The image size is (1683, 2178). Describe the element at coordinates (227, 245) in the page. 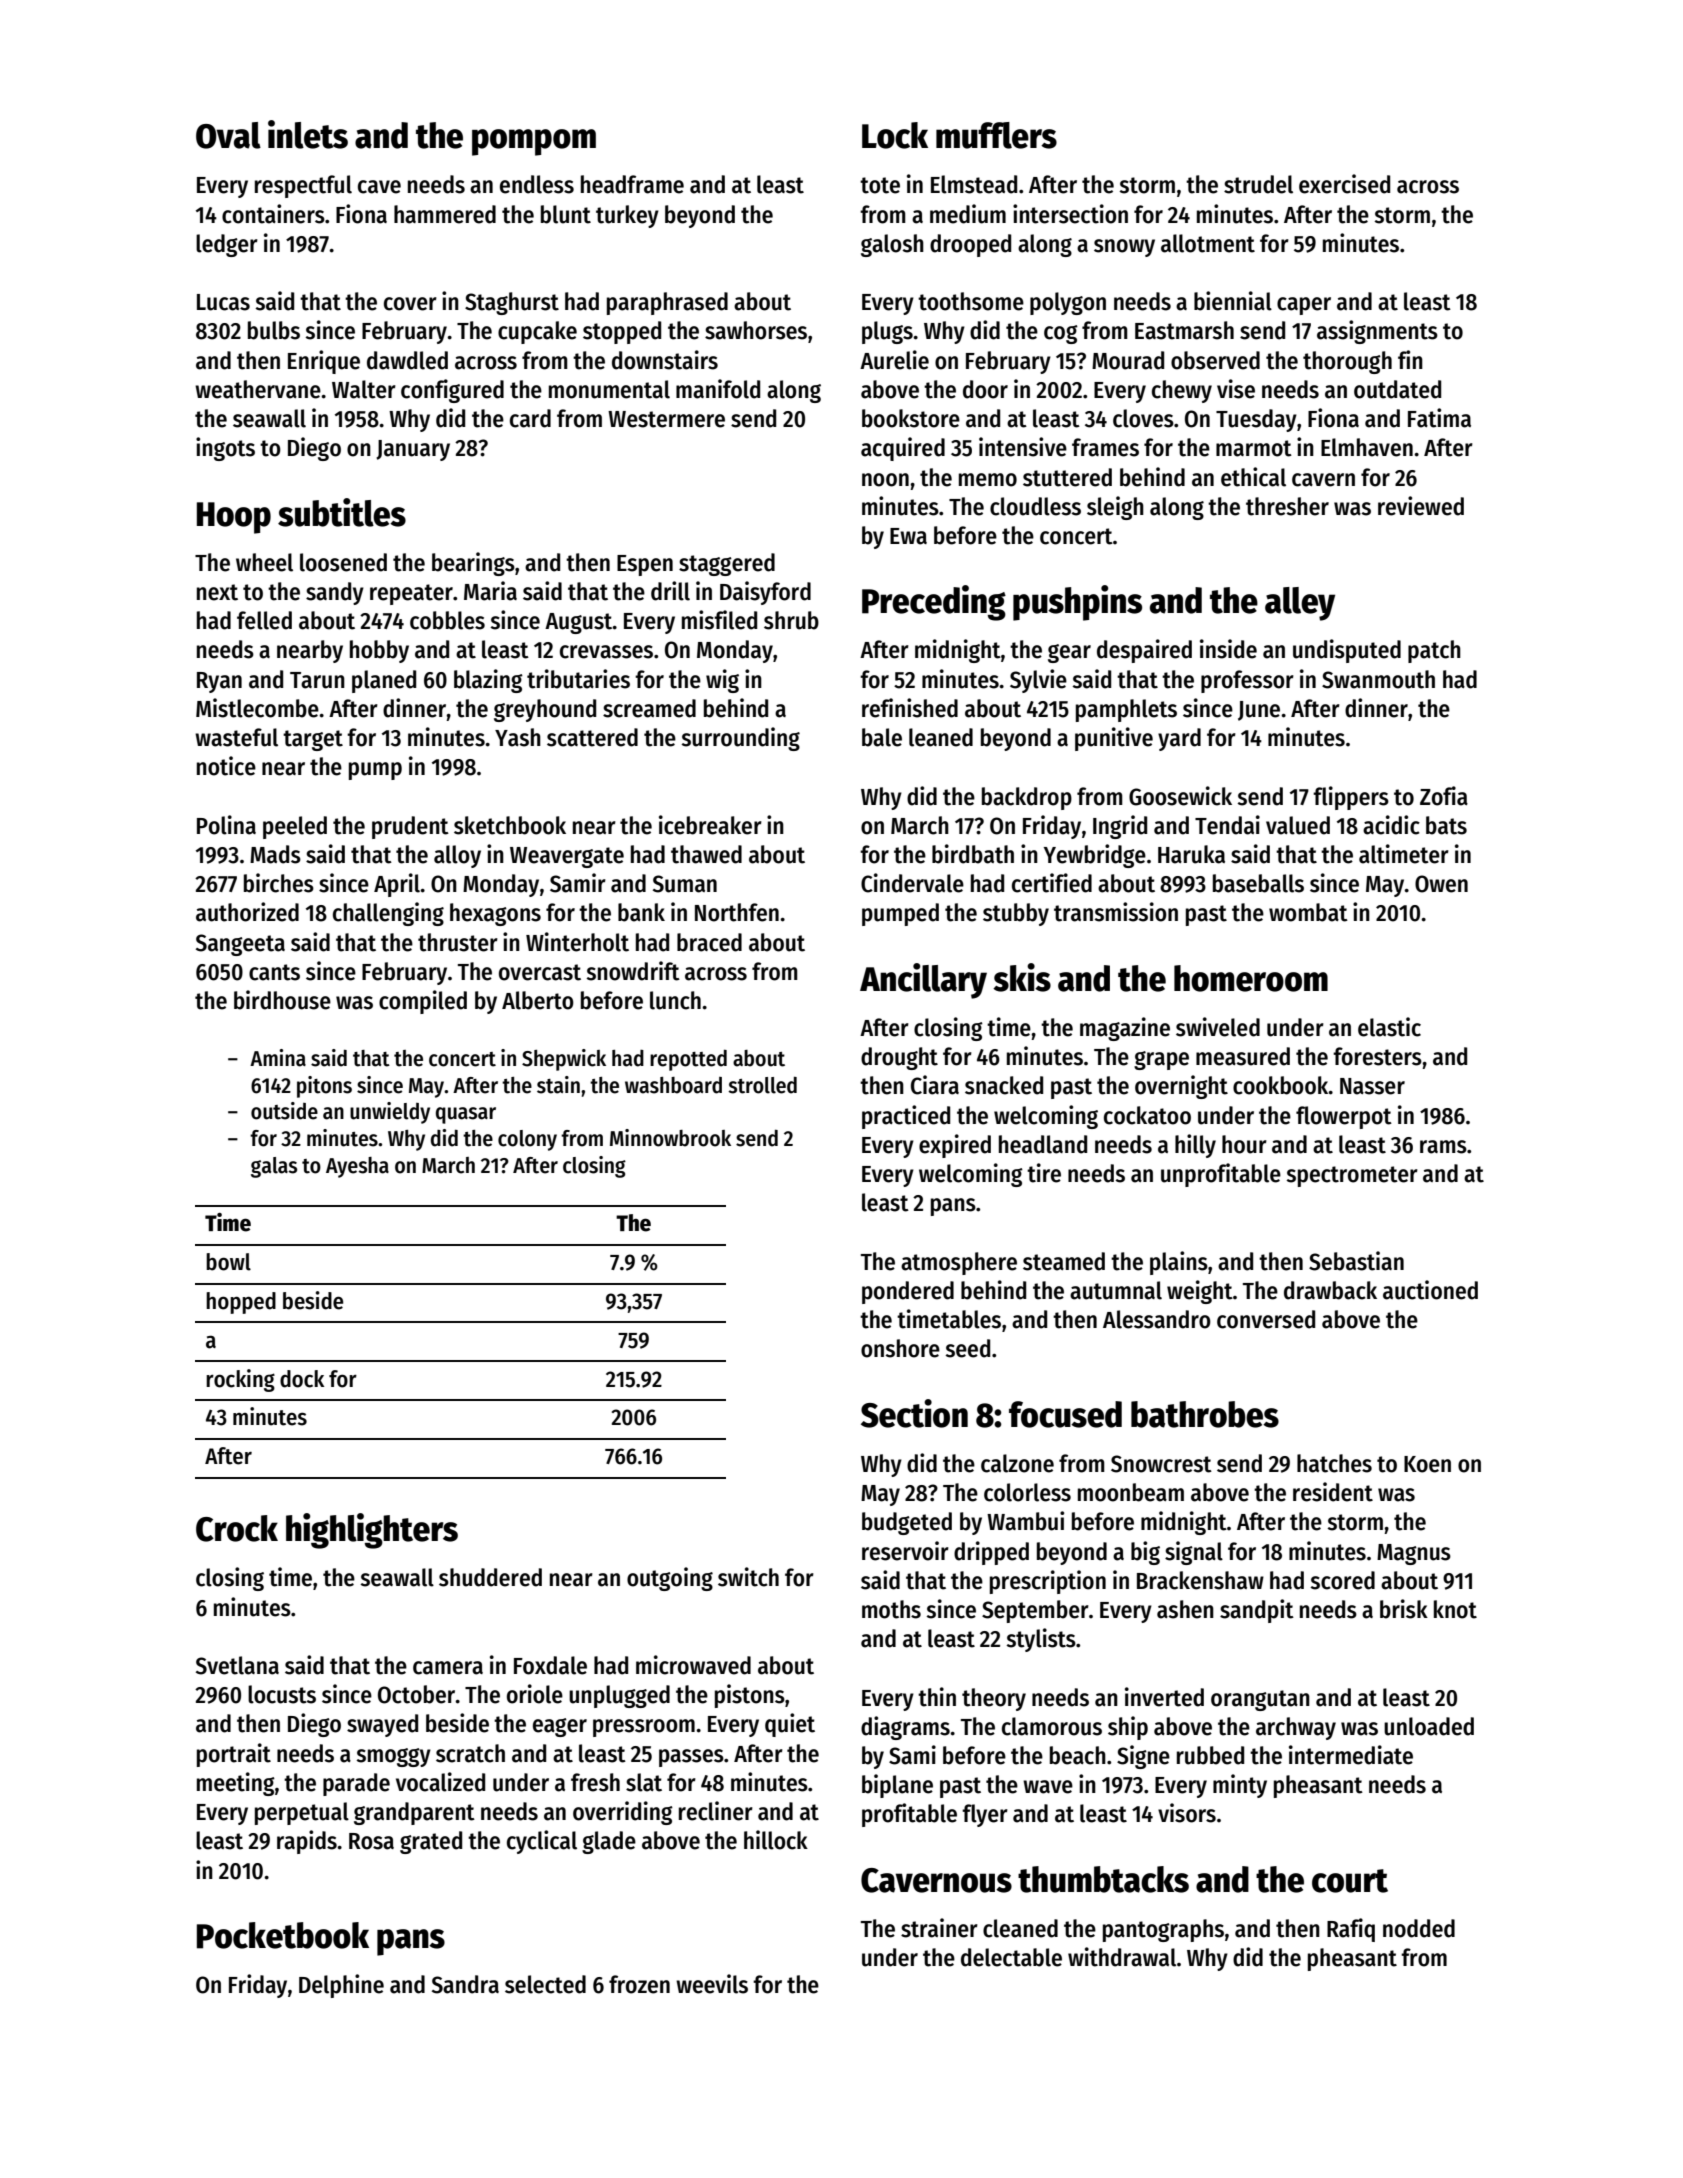

I see `ledger` at that location.
